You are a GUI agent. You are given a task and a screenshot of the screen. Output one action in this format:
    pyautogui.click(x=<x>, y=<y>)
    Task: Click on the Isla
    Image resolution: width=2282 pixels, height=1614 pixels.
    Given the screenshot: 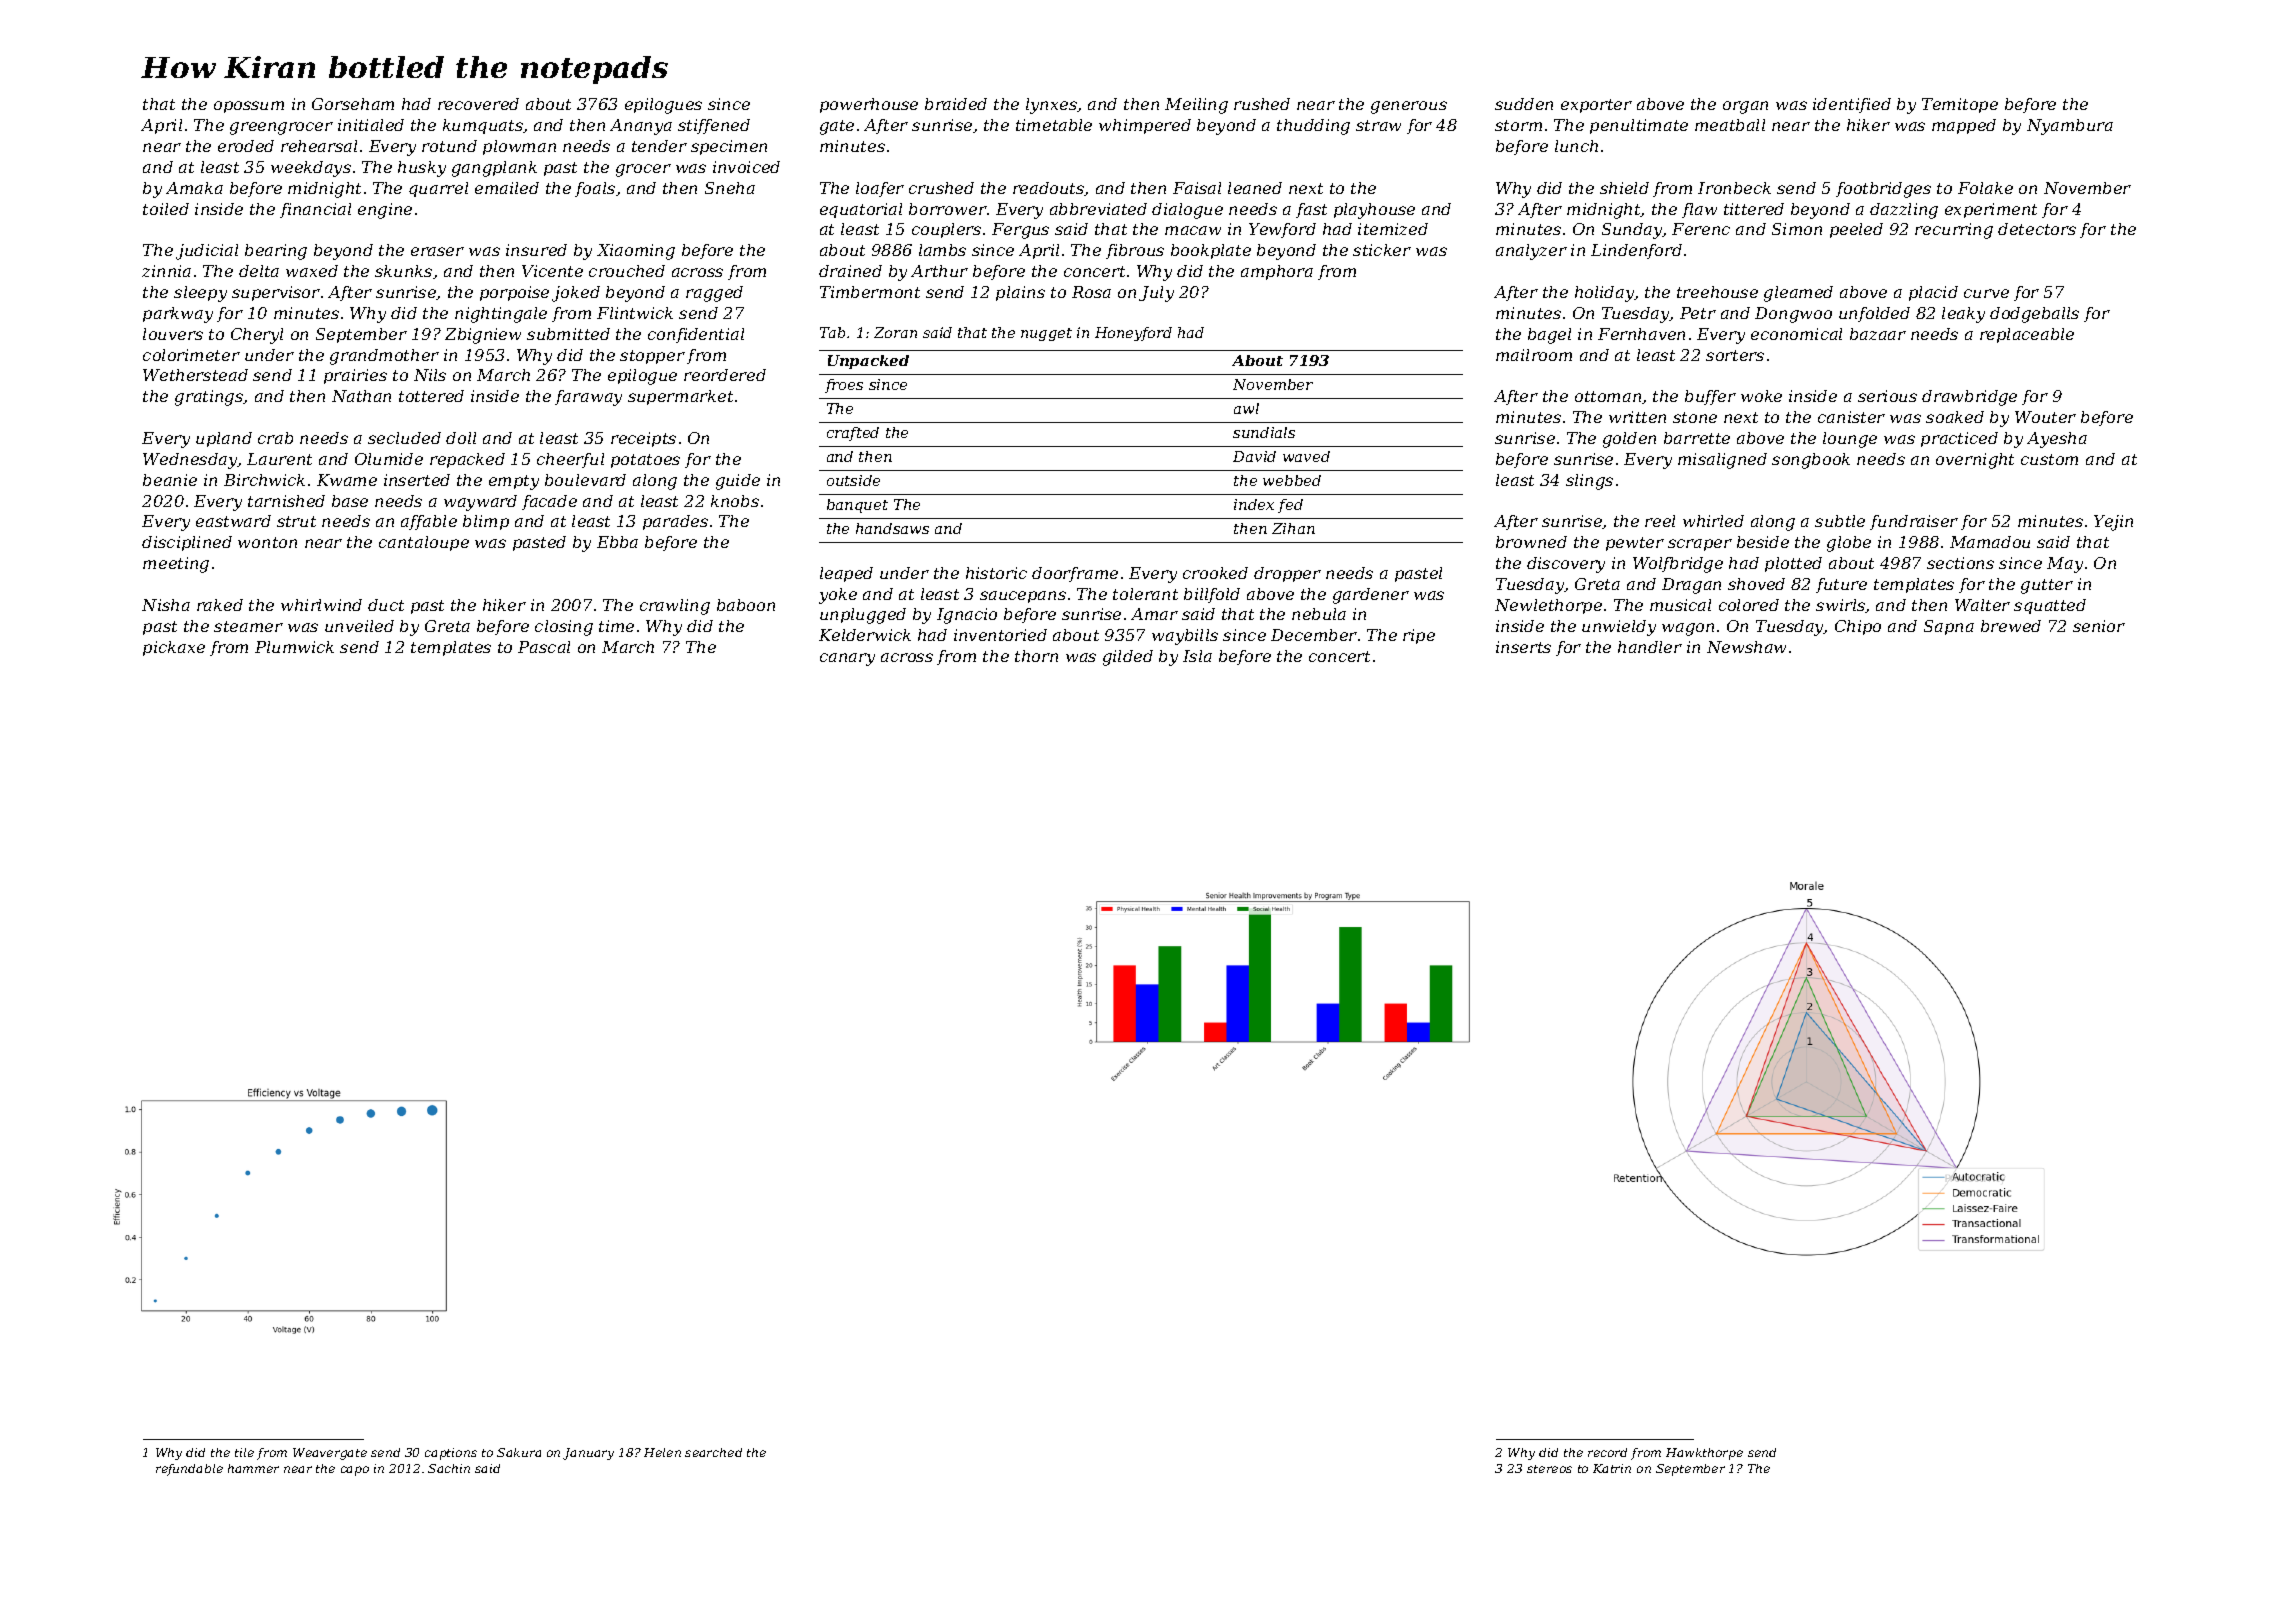 What is the action you would take?
    pyautogui.click(x=1197, y=656)
